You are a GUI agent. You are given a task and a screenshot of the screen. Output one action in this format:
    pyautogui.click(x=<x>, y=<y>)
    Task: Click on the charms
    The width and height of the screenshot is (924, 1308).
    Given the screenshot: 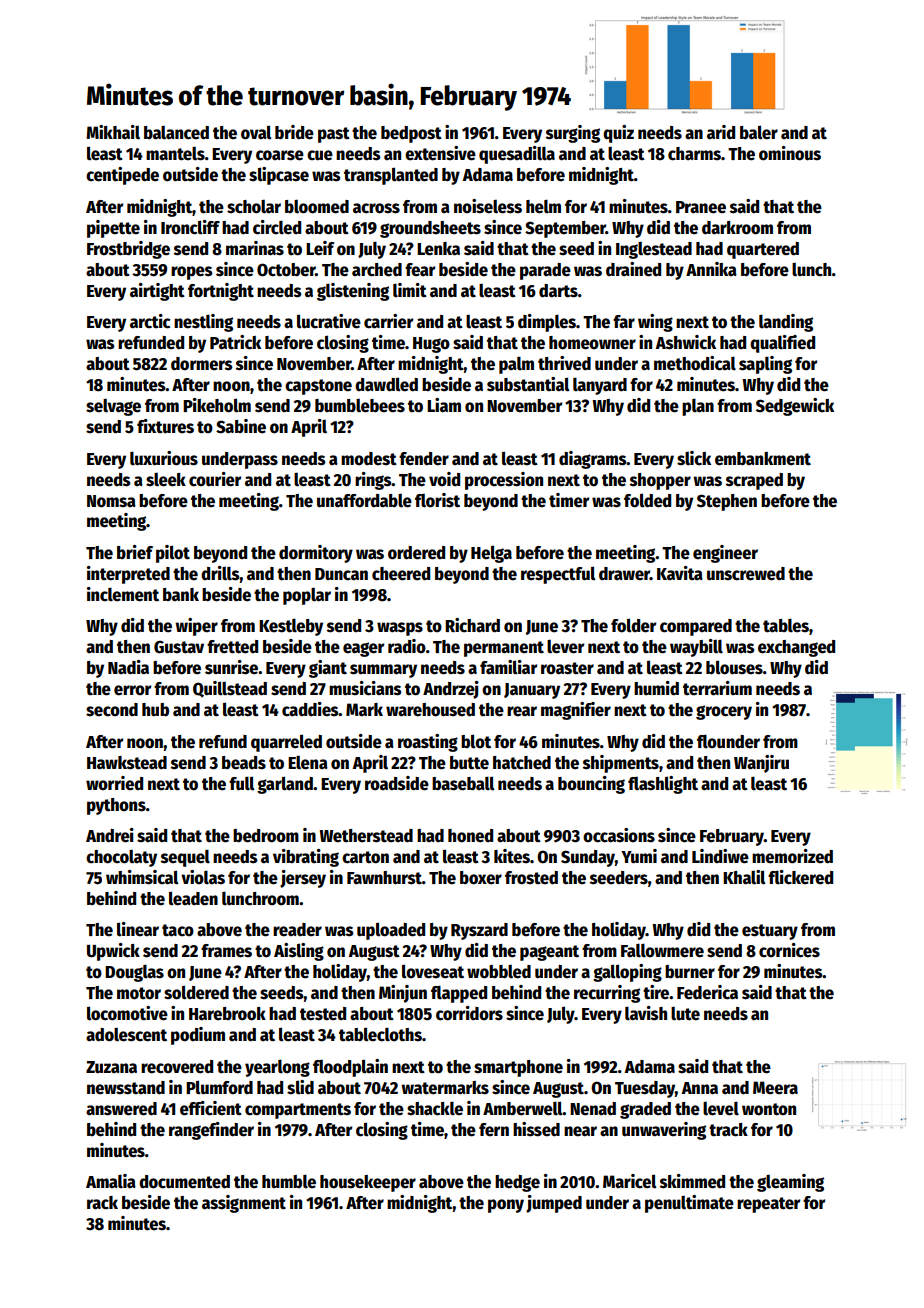 What is the action you would take?
    pyautogui.click(x=694, y=154)
